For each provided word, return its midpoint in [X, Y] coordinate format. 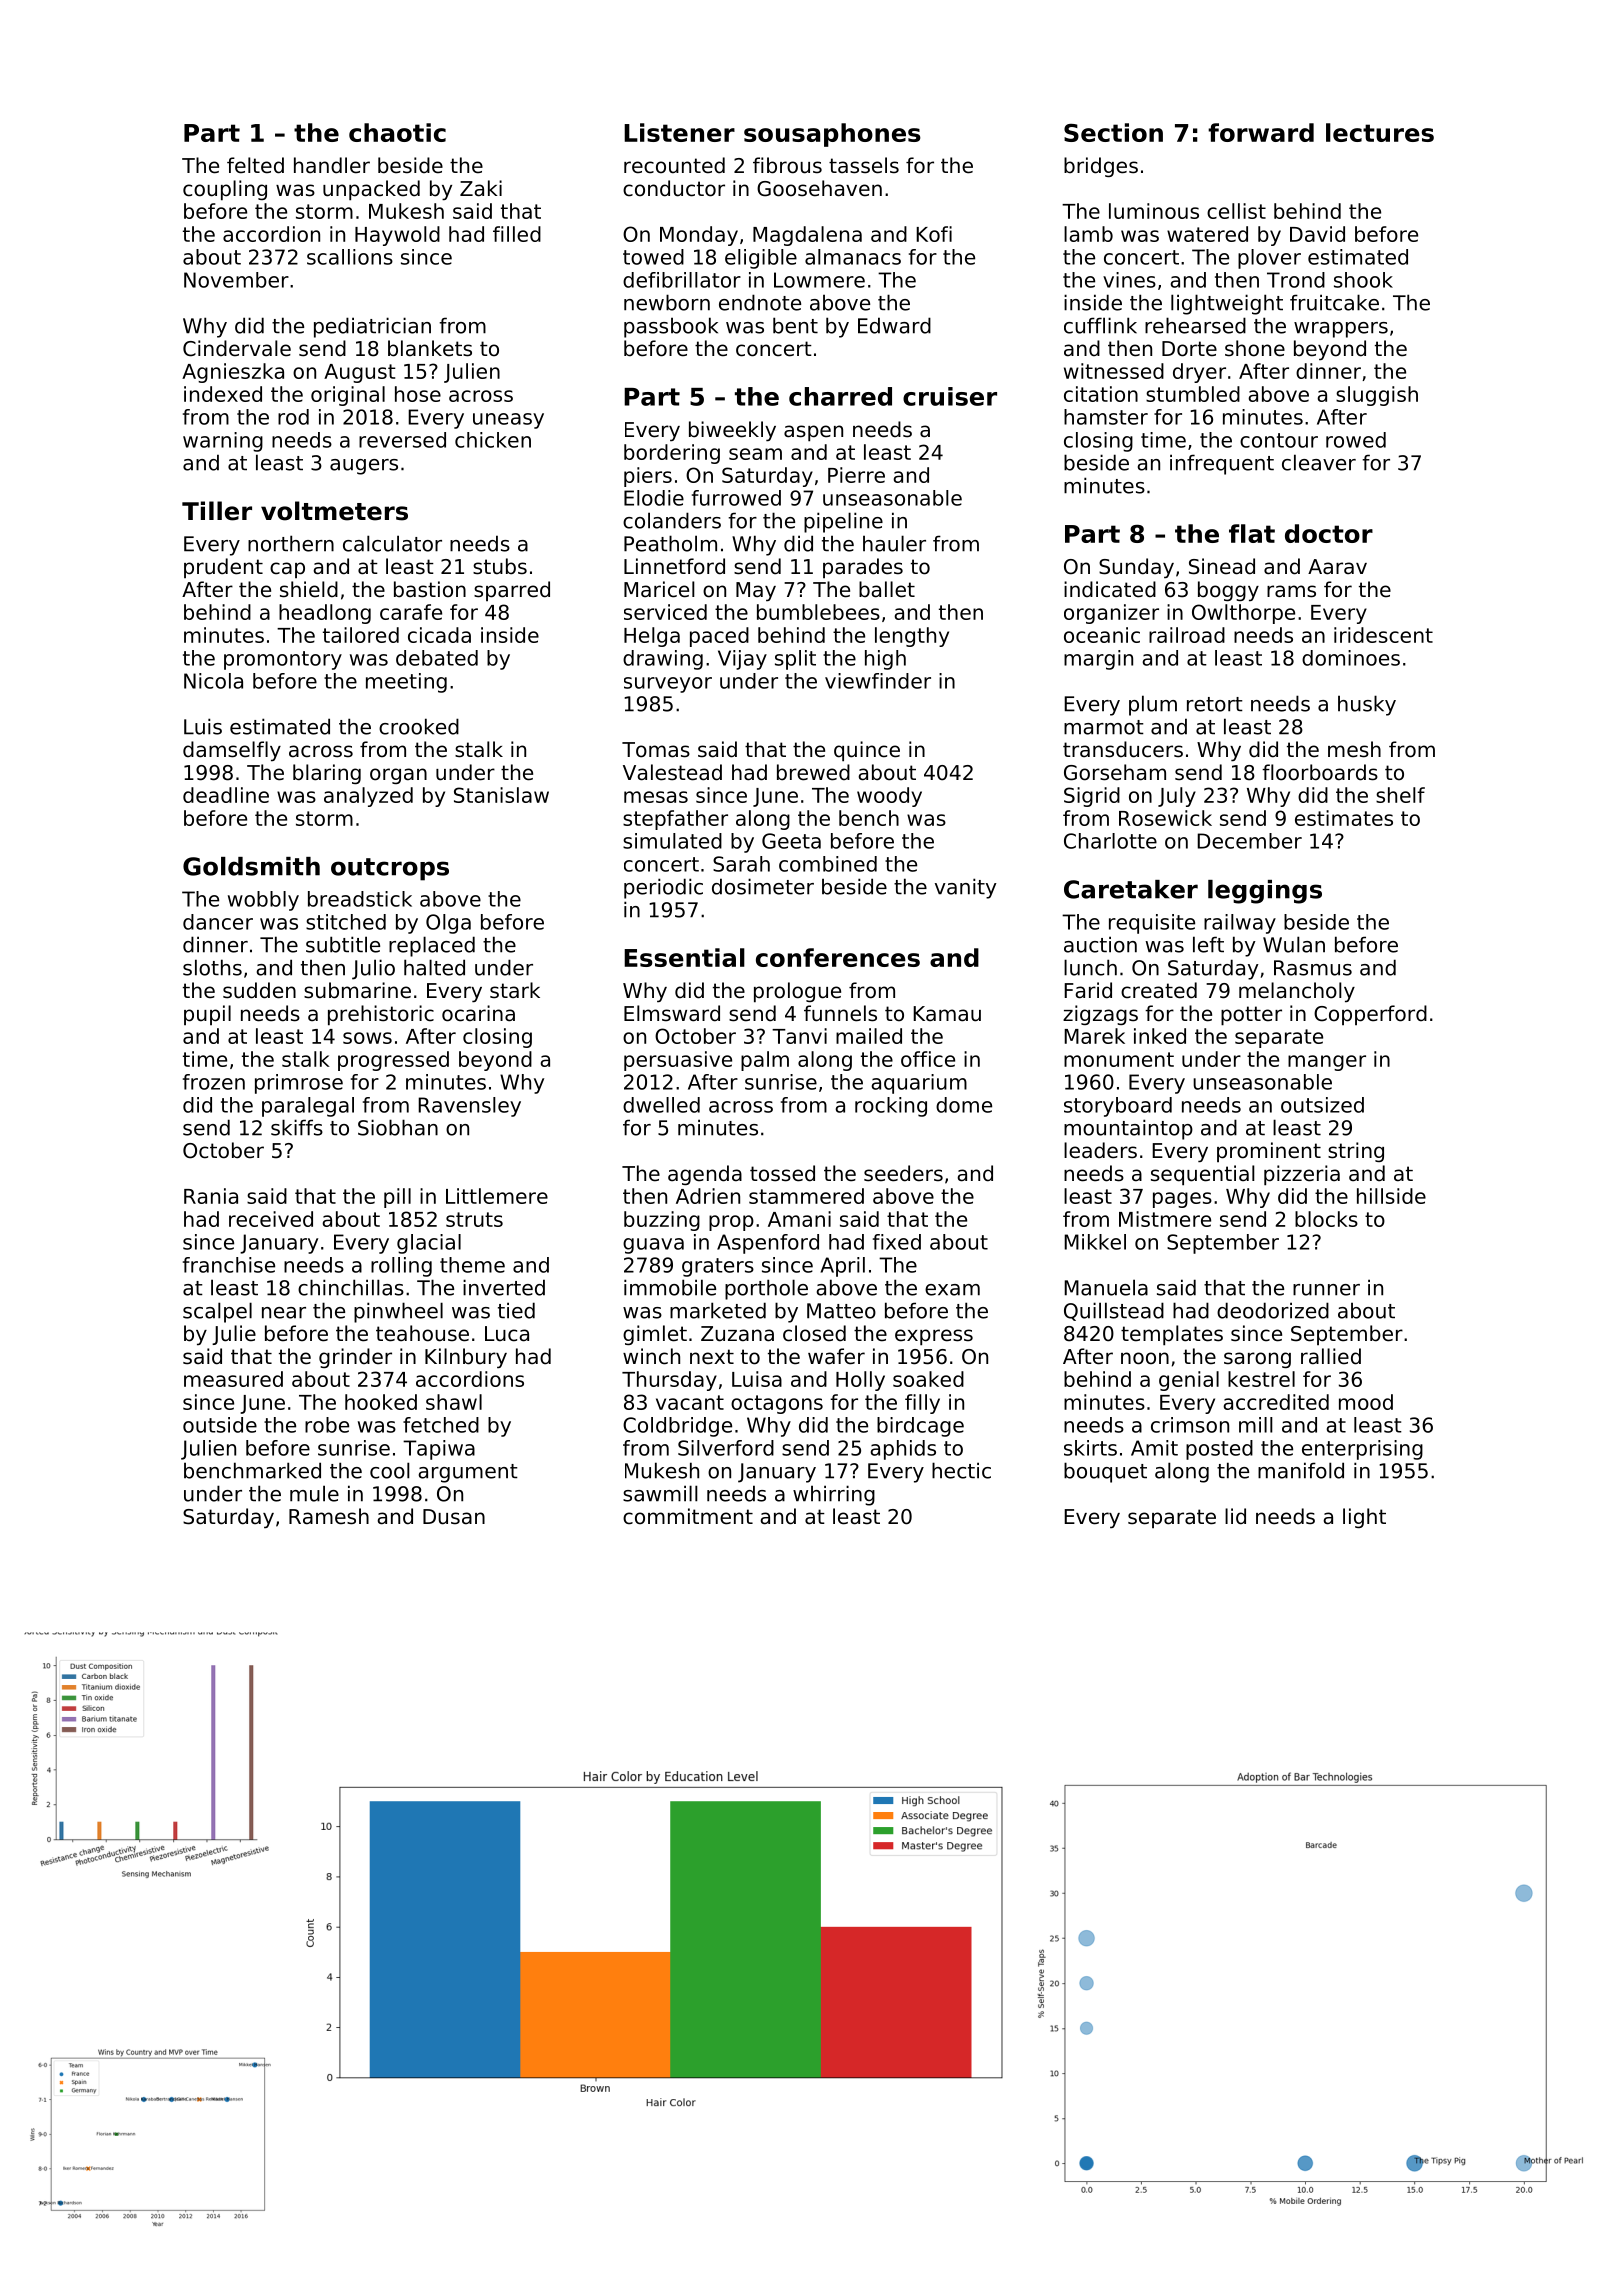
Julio [373, 969]
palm [765, 1061]
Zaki [481, 188]
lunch [1090, 967]
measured [233, 1379]
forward [1261, 132]
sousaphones [832, 135]
